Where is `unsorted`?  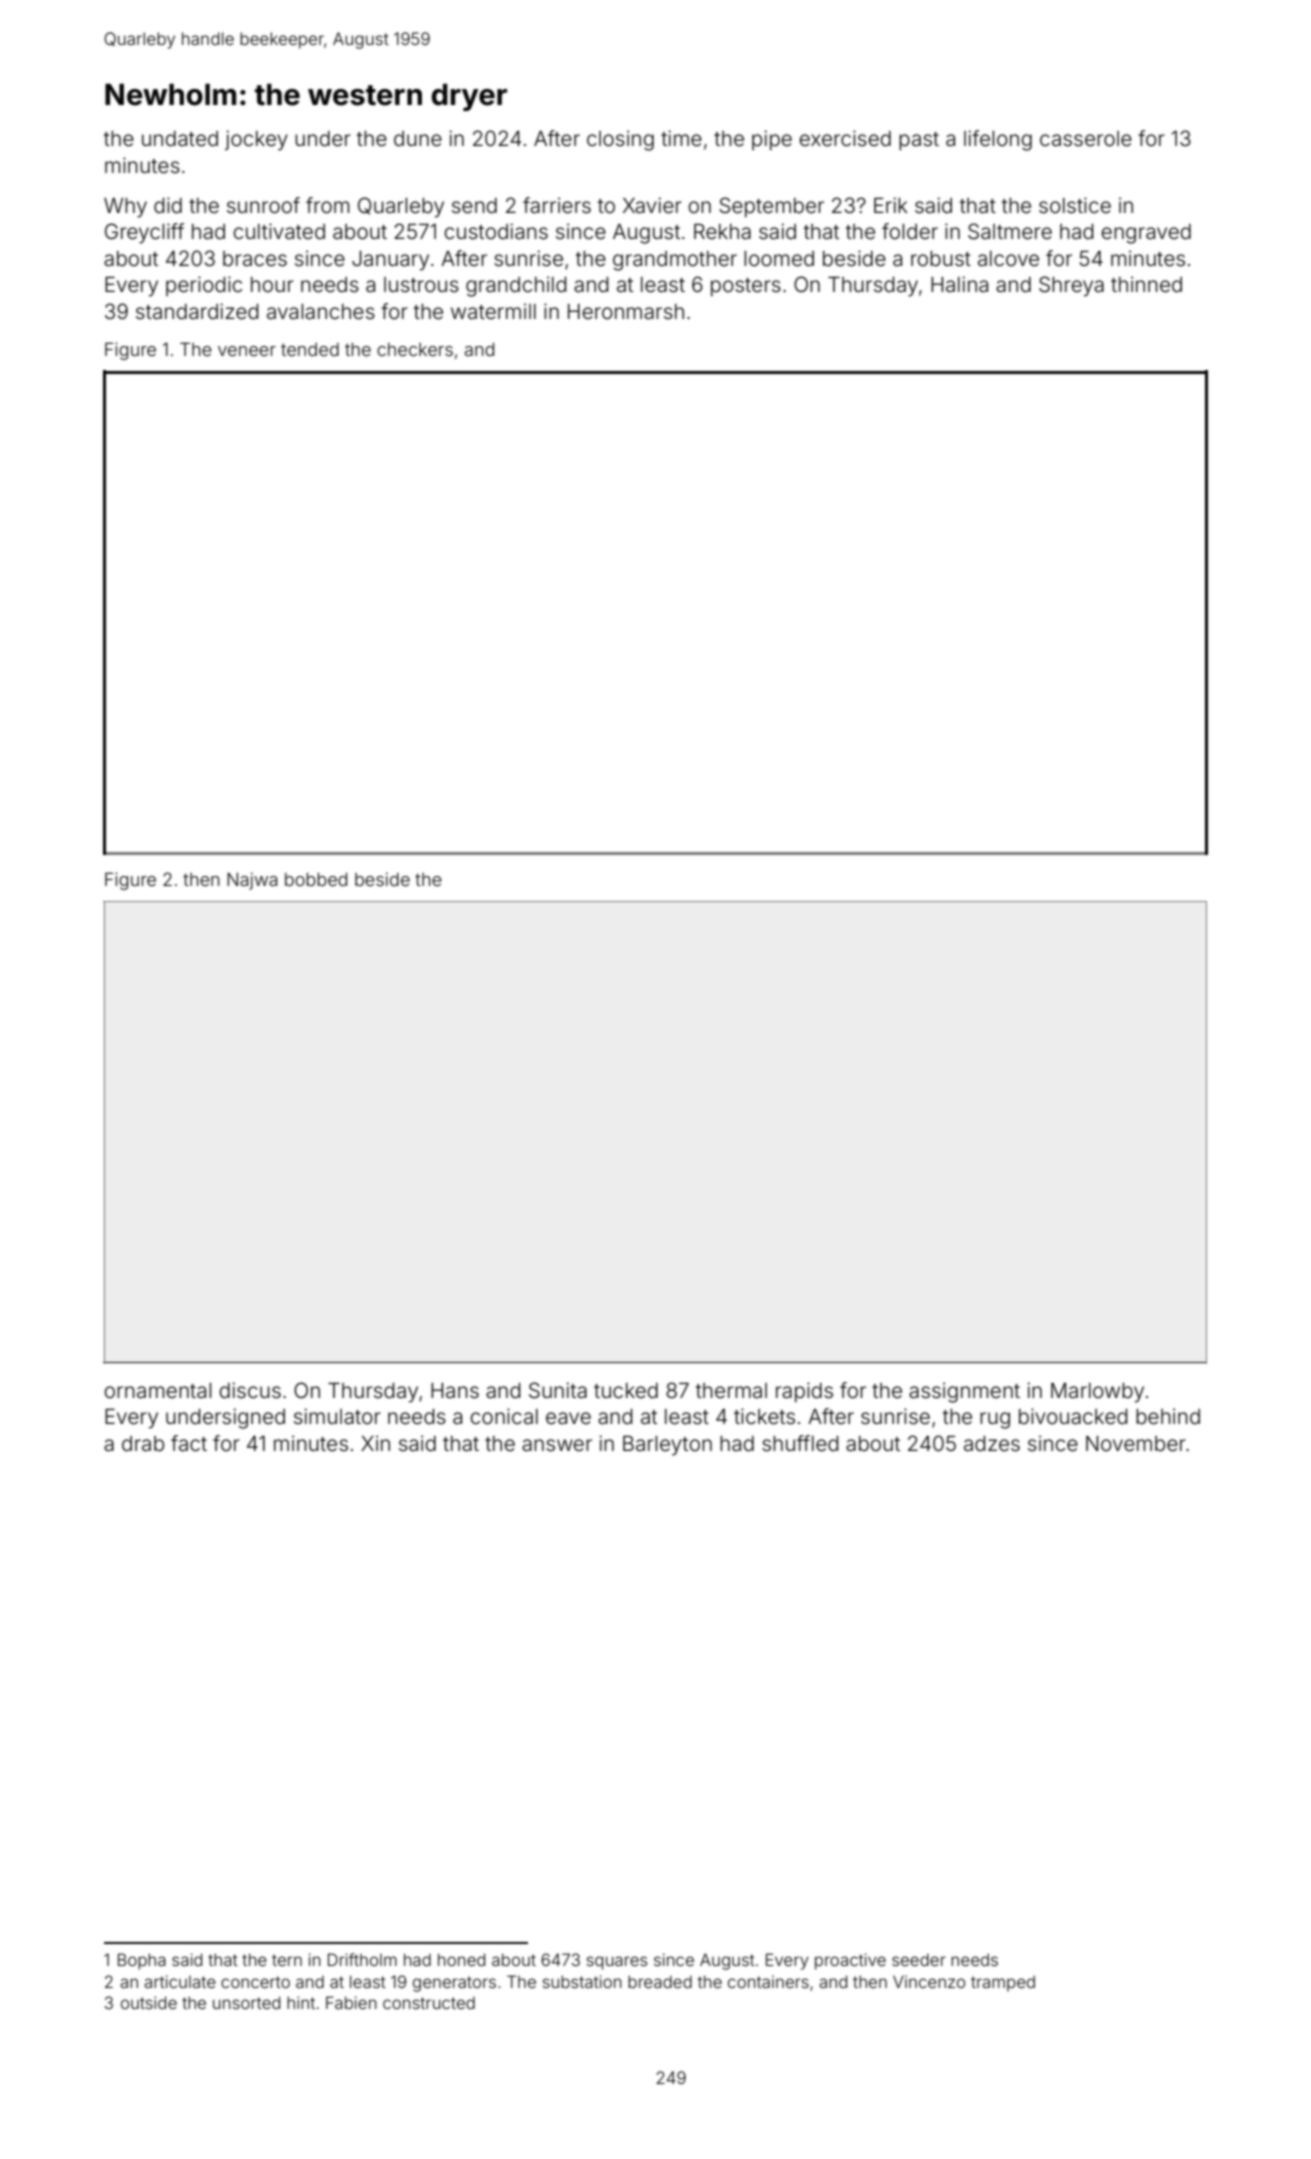 unsorted is located at coordinates (246, 2002).
